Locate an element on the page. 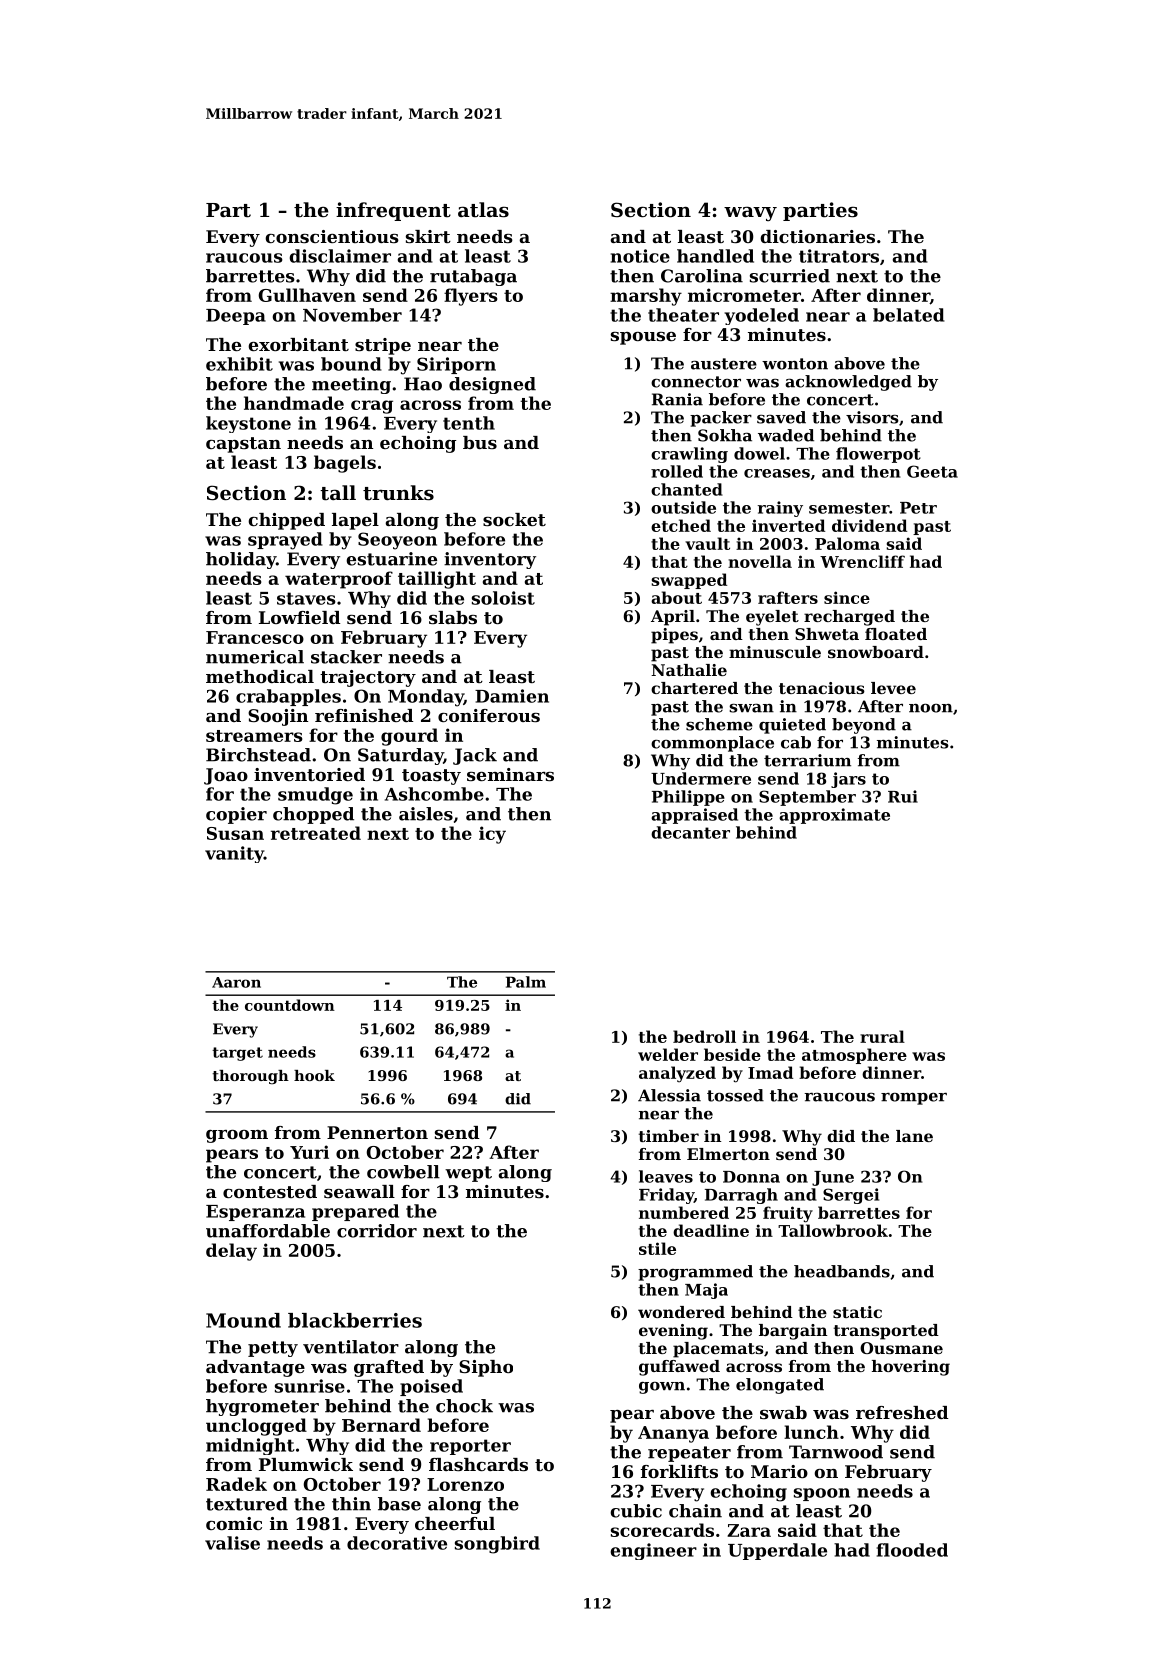 Image resolution: width=1165 pixels, height=1654 pixels. holiday is located at coordinates (241, 560).
